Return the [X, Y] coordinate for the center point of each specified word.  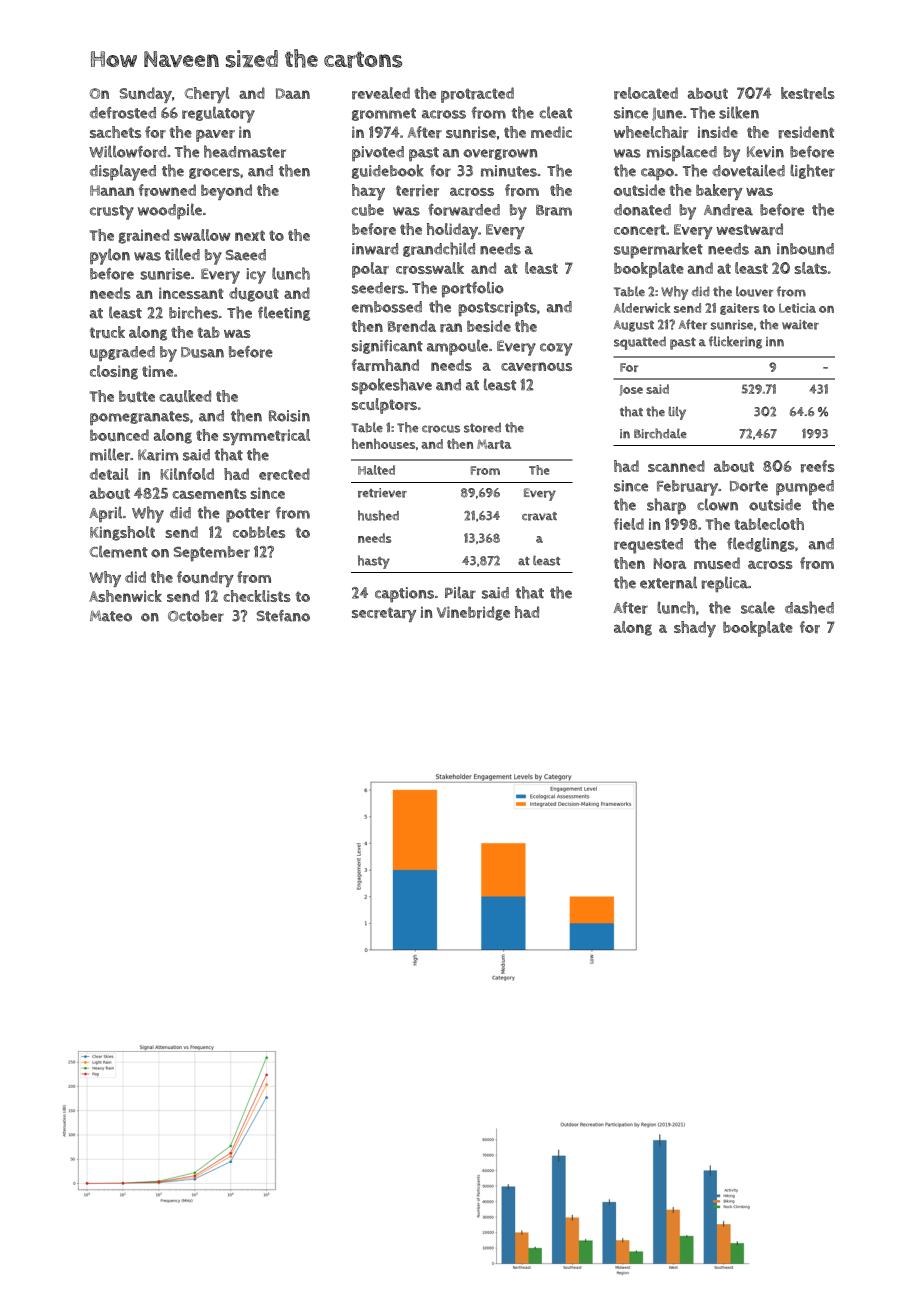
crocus [441, 429]
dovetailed [748, 170]
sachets [115, 132]
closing [114, 372]
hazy [368, 192]
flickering [735, 342]
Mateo [111, 616]
